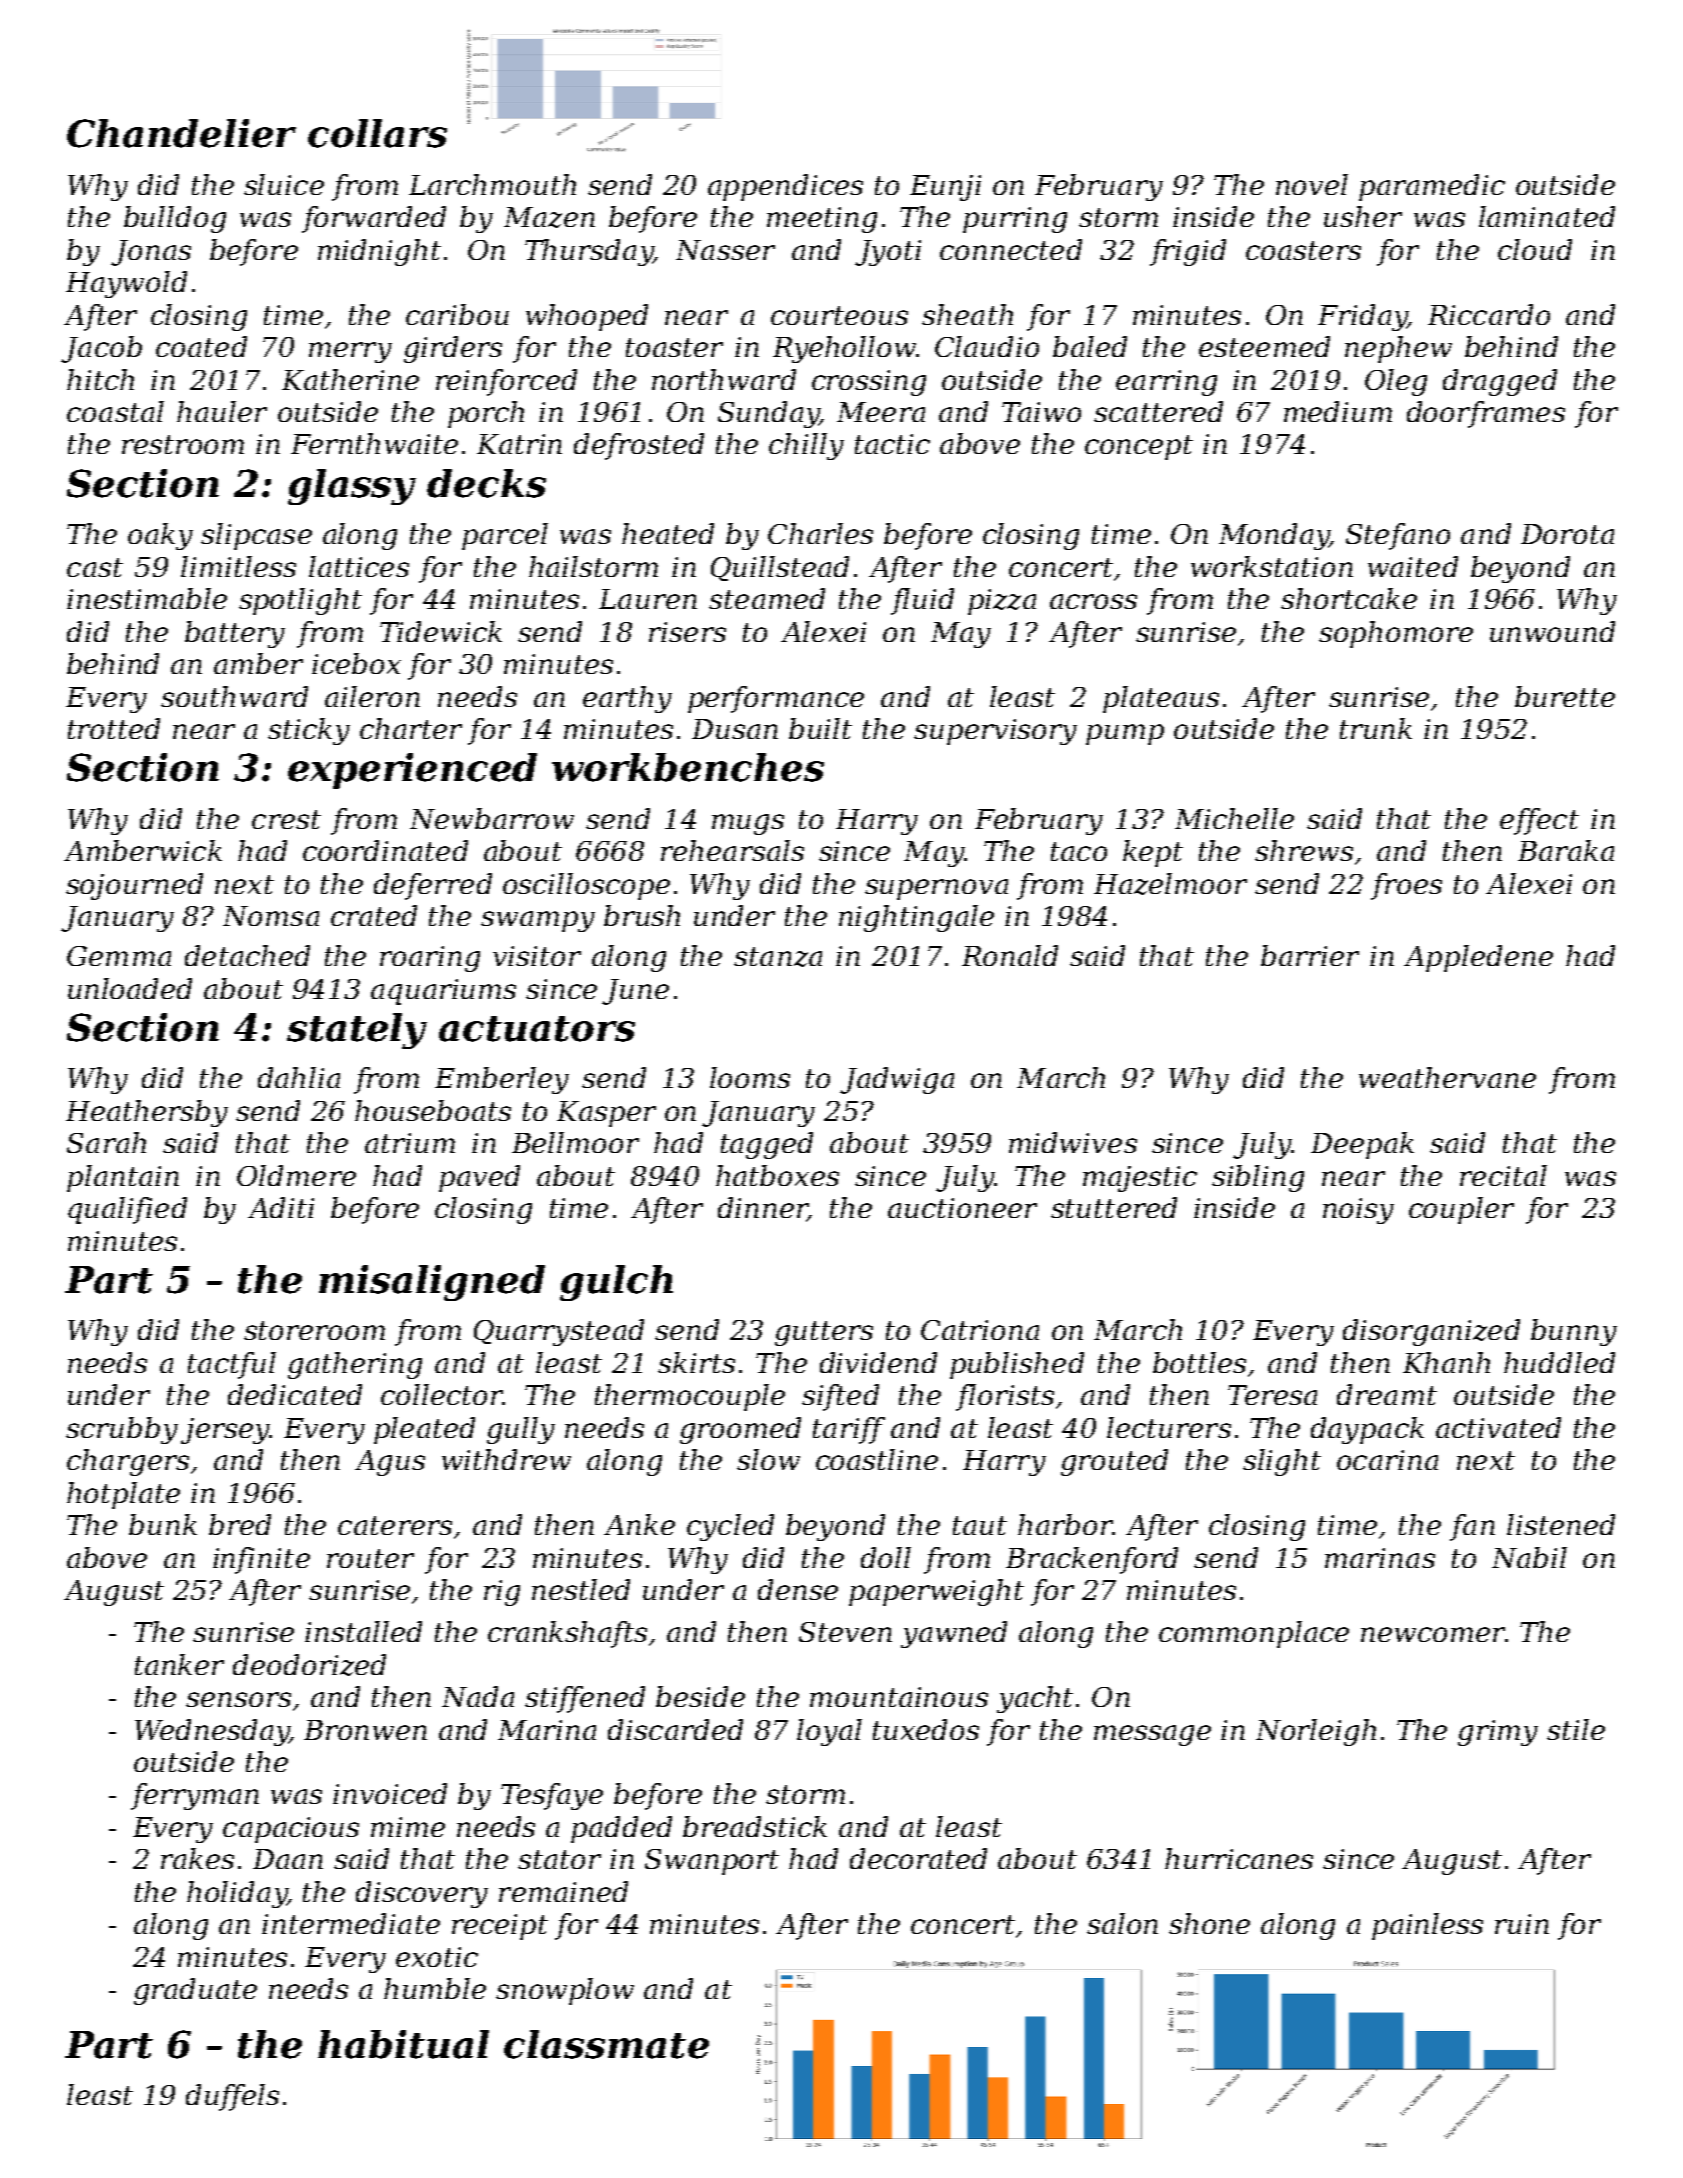  What do you see at coordinates (1427, 1926) in the image?
I see `painless` at bounding box center [1427, 1926].
